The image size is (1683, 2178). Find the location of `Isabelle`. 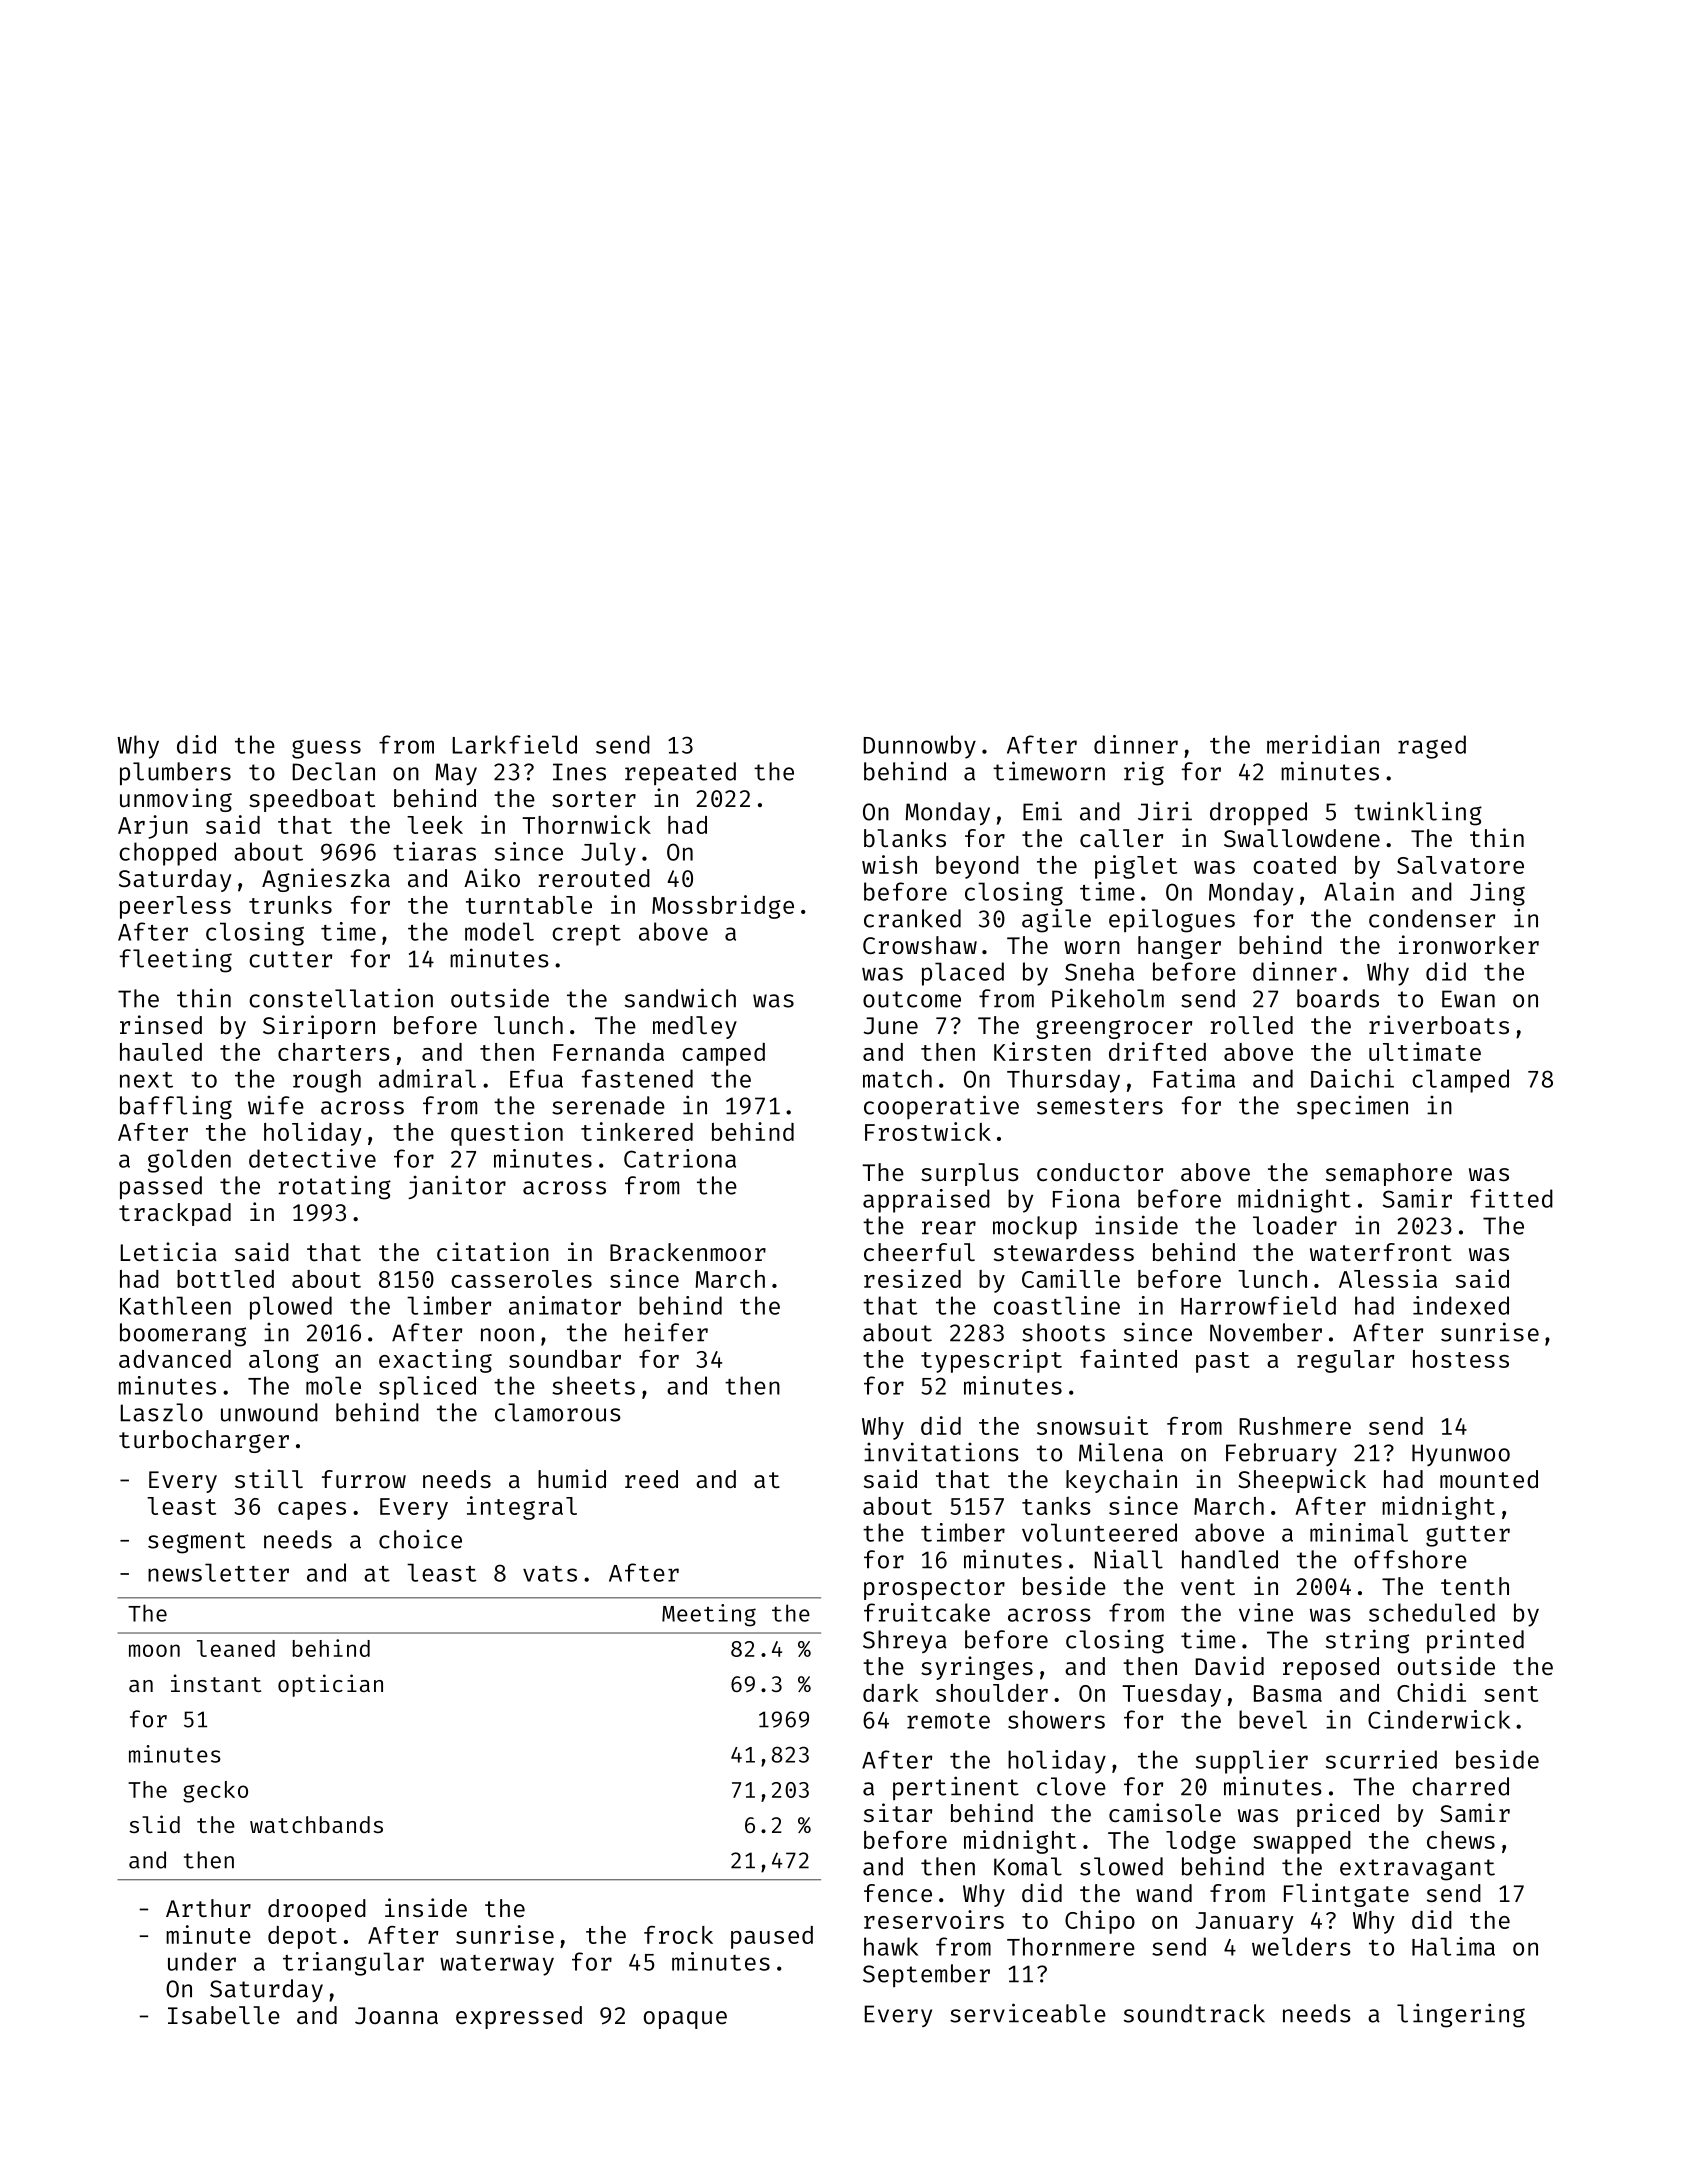

Isabelle is located at coordinates (224, 2015).
